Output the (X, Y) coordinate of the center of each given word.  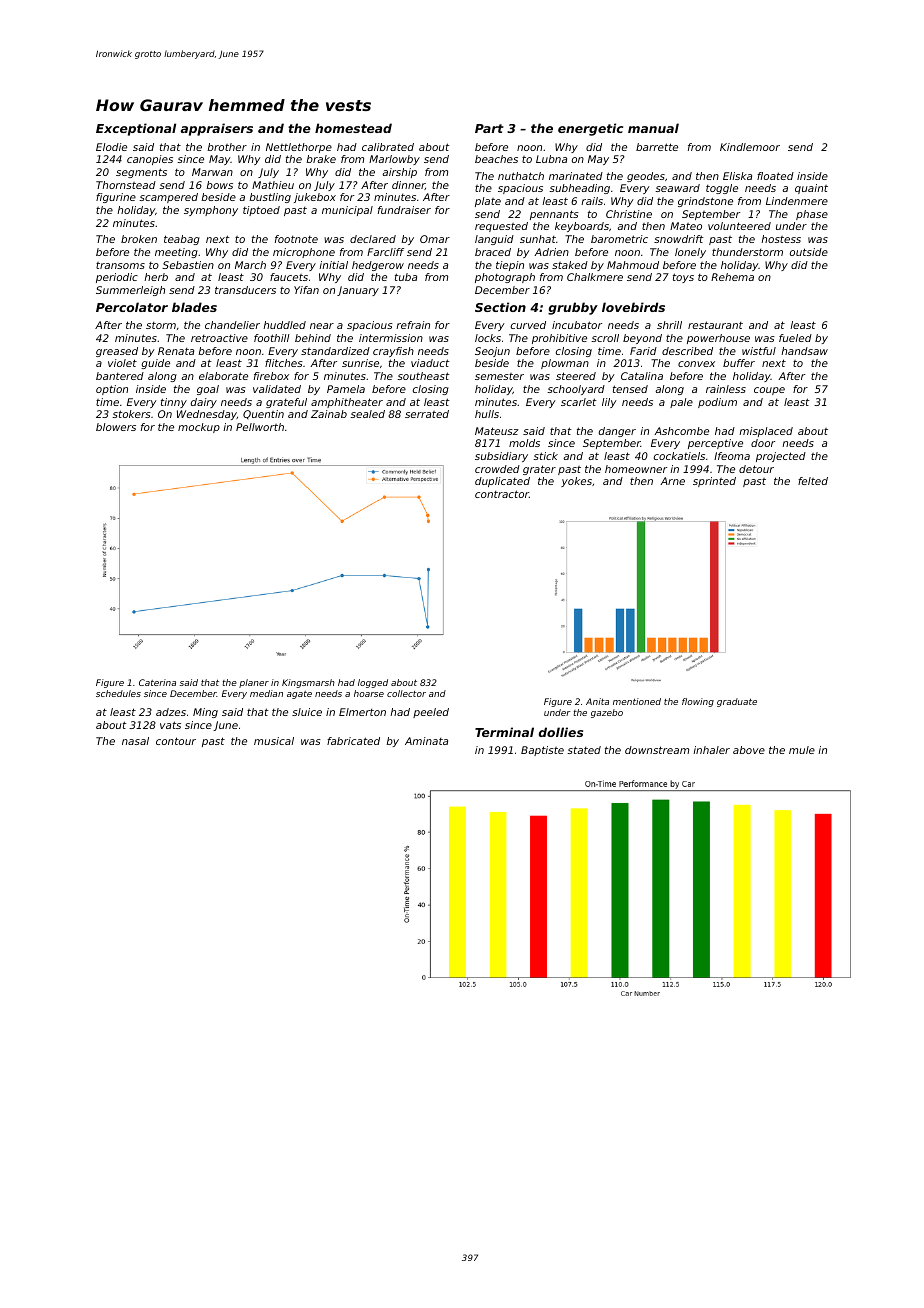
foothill (272, 338)
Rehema (732, 277)
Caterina (157, 682)
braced (493, 252)
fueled (795, 338)
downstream (657, 750)
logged (373, 683)
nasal (135, 741)
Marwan (212, 172)
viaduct (430, 363)
